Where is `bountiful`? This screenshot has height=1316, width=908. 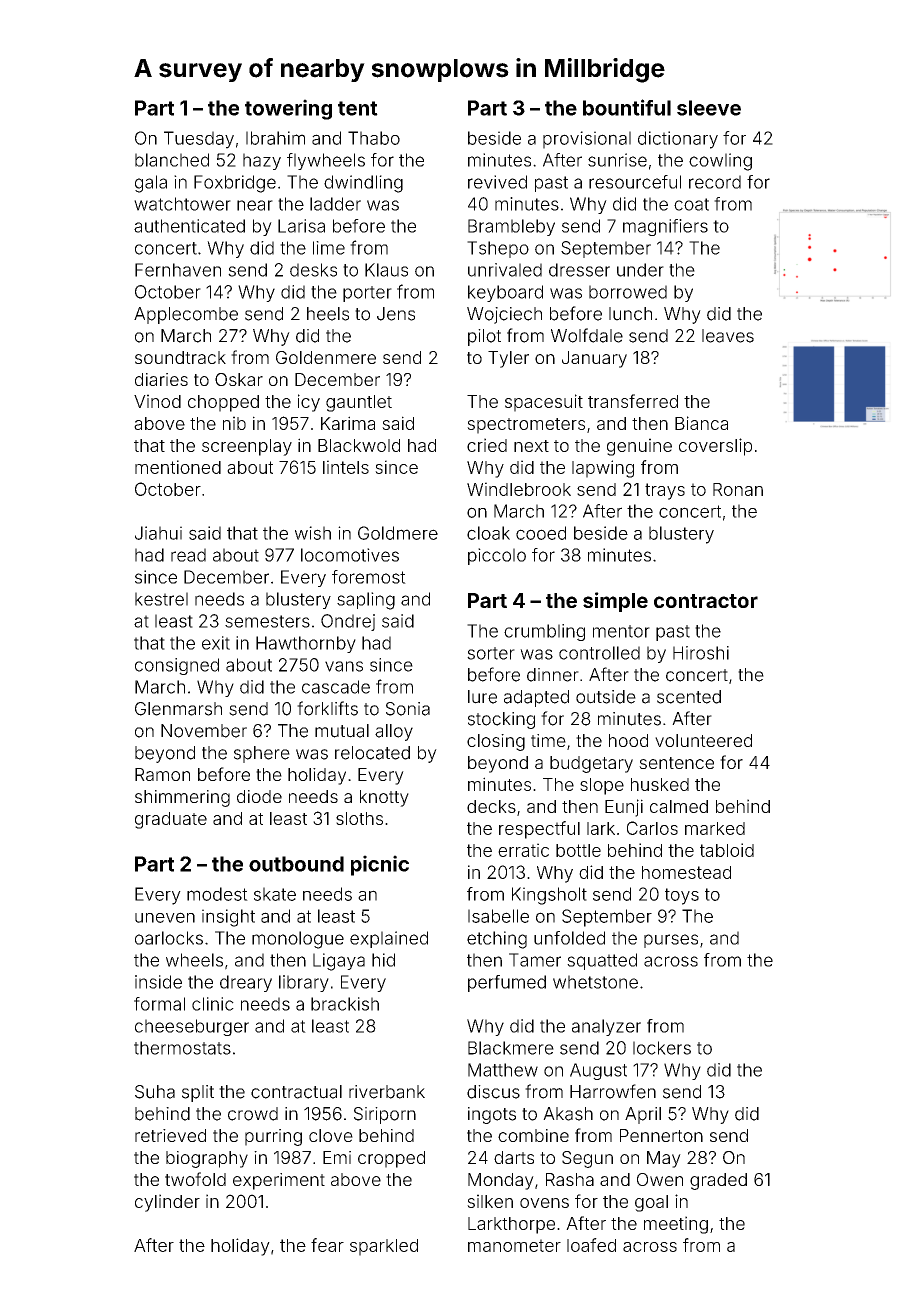 bountiful is located at coordinates (627, 107).
